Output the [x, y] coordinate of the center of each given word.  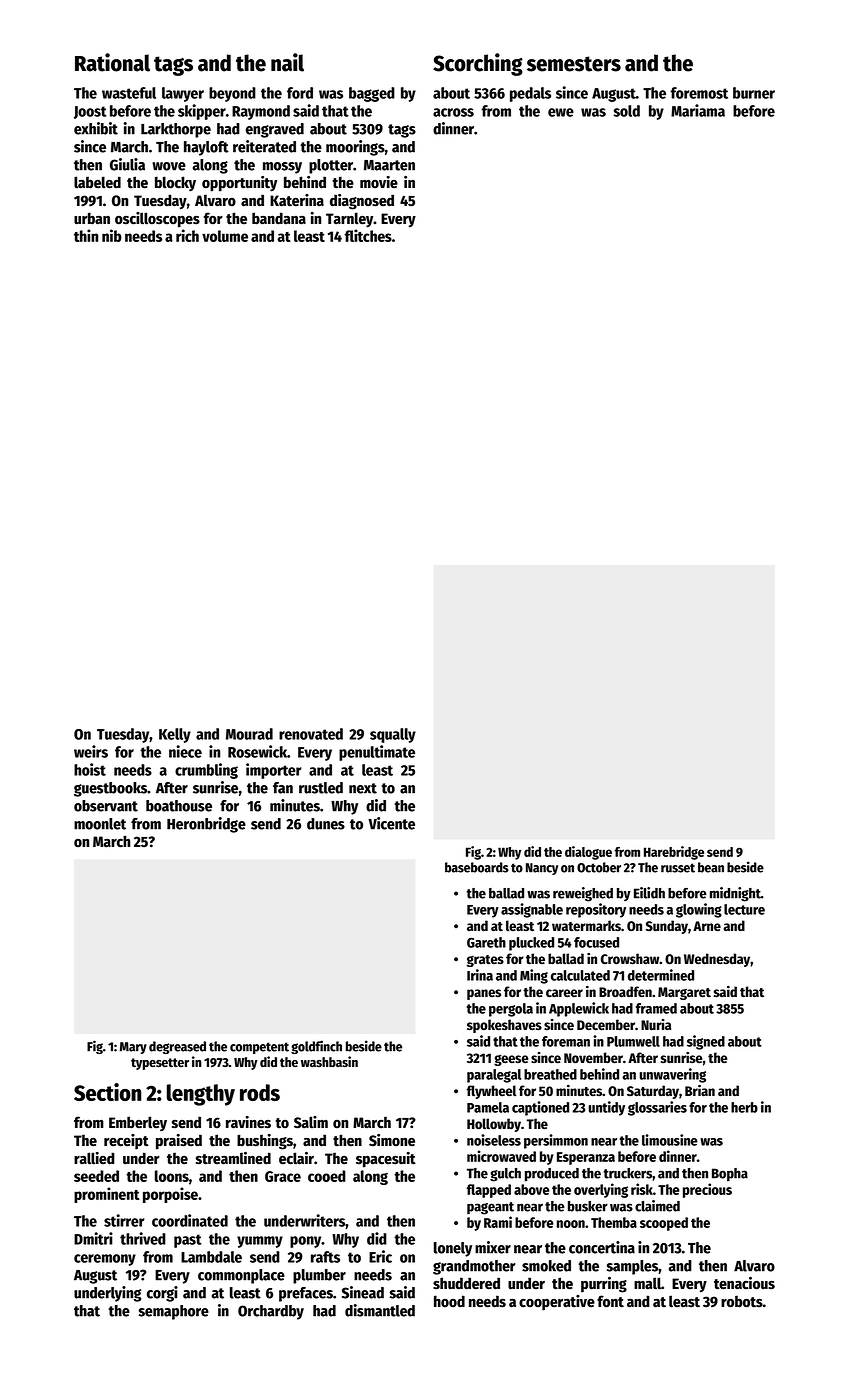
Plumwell [633, 1041]
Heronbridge [206, 825]
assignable [532, 910]
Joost [90, 112]
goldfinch [316, 1047]
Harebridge [674, 853]
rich [187, 235]
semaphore [173, 1312]
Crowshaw [630, 958]
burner [754, 93]
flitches [368, 235]
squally [393, 735]
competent [259, 1048]
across [453, 112]
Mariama [698, 110]
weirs [91, 751]
